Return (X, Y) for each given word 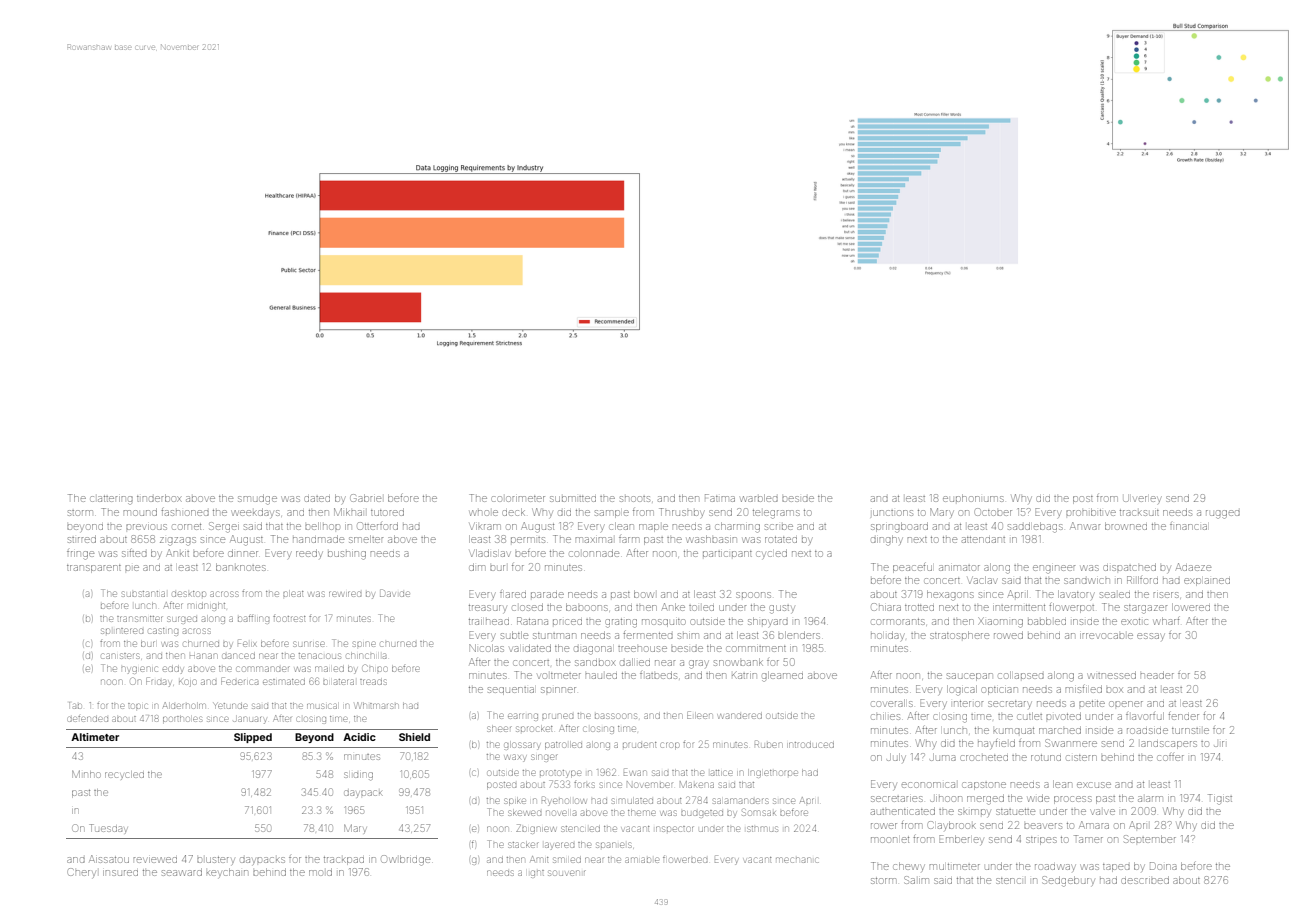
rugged (1223, 514)
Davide (395, 593)
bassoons (616, 716)
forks (584, 785)
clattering (111, 500)
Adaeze (1193, 567)
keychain (227, 873)
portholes (182, 719)
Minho (86, 774)
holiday (888, 636)
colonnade (594, 553)
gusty (782, 609)
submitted (573, 499)
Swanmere (1071, 743)
